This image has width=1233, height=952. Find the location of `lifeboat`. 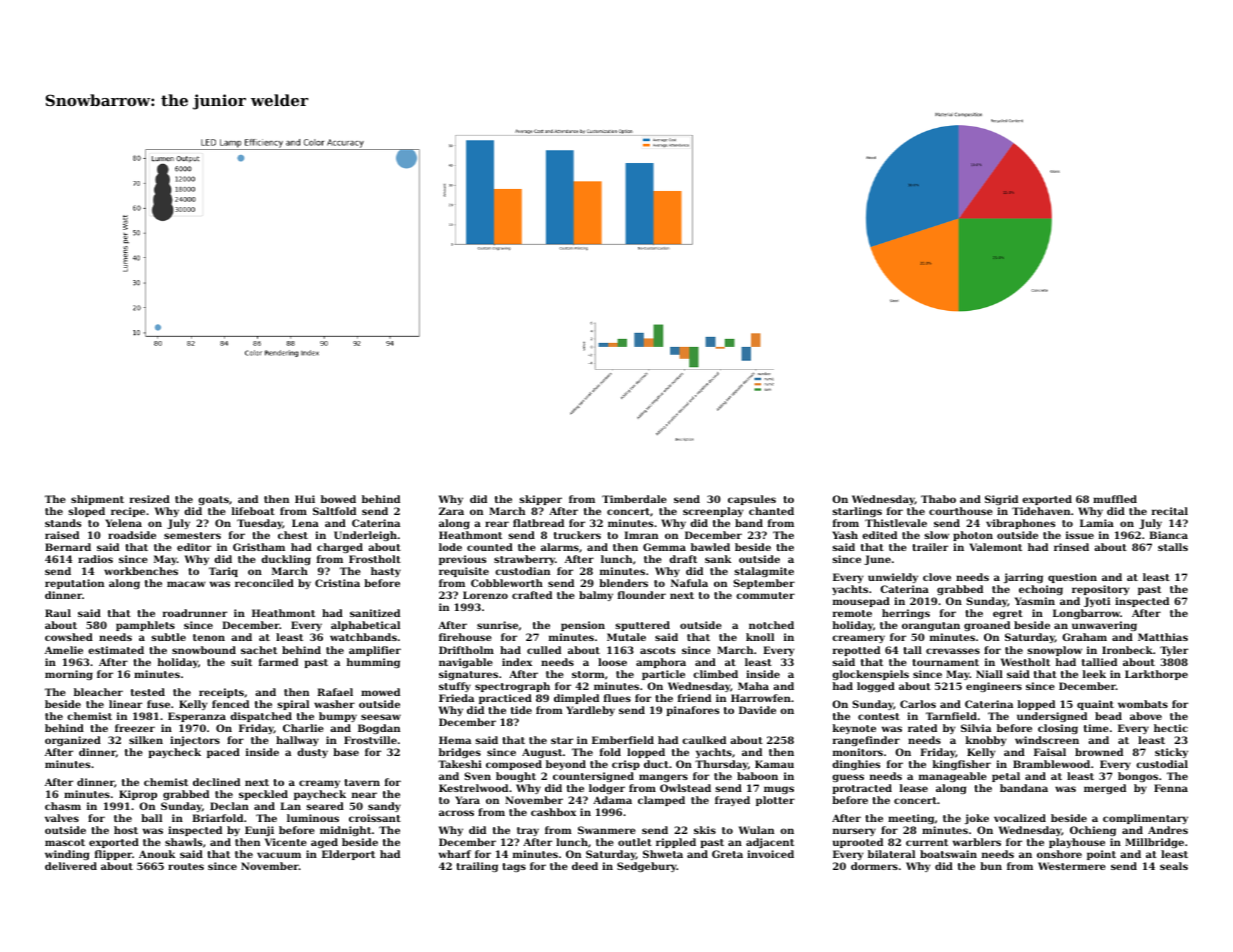

lifeboat is located at coordinates (253, 511).
